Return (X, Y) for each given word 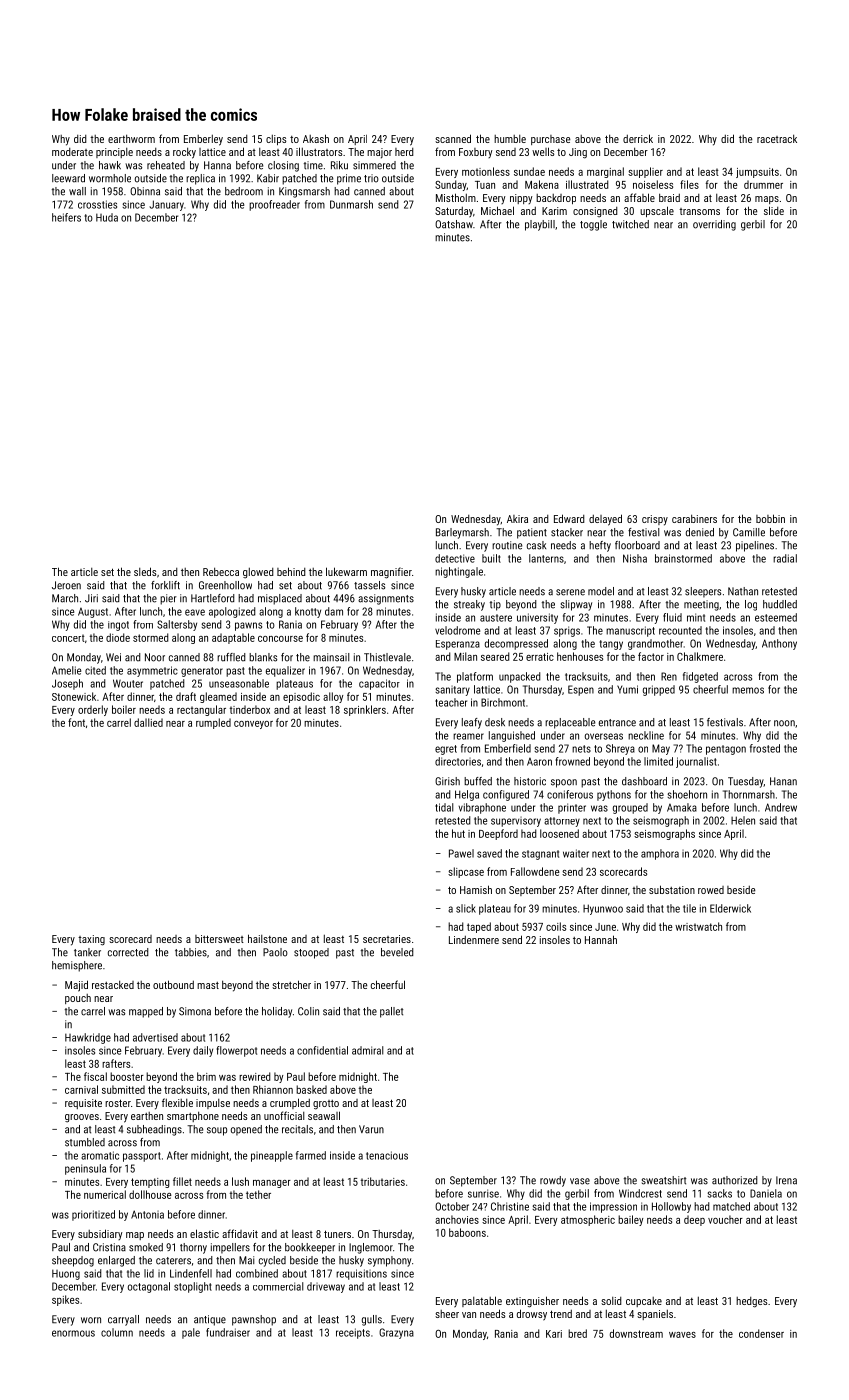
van (469, 1315)
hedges (751, 1302)
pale (191, 1333)
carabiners (694, 518)
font (76, 722)
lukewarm (346, 571)
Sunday (450, 185)
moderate (72, 152)
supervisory (516, 822)
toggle (593, 225)
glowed (258, 573)
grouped (630, 808)
